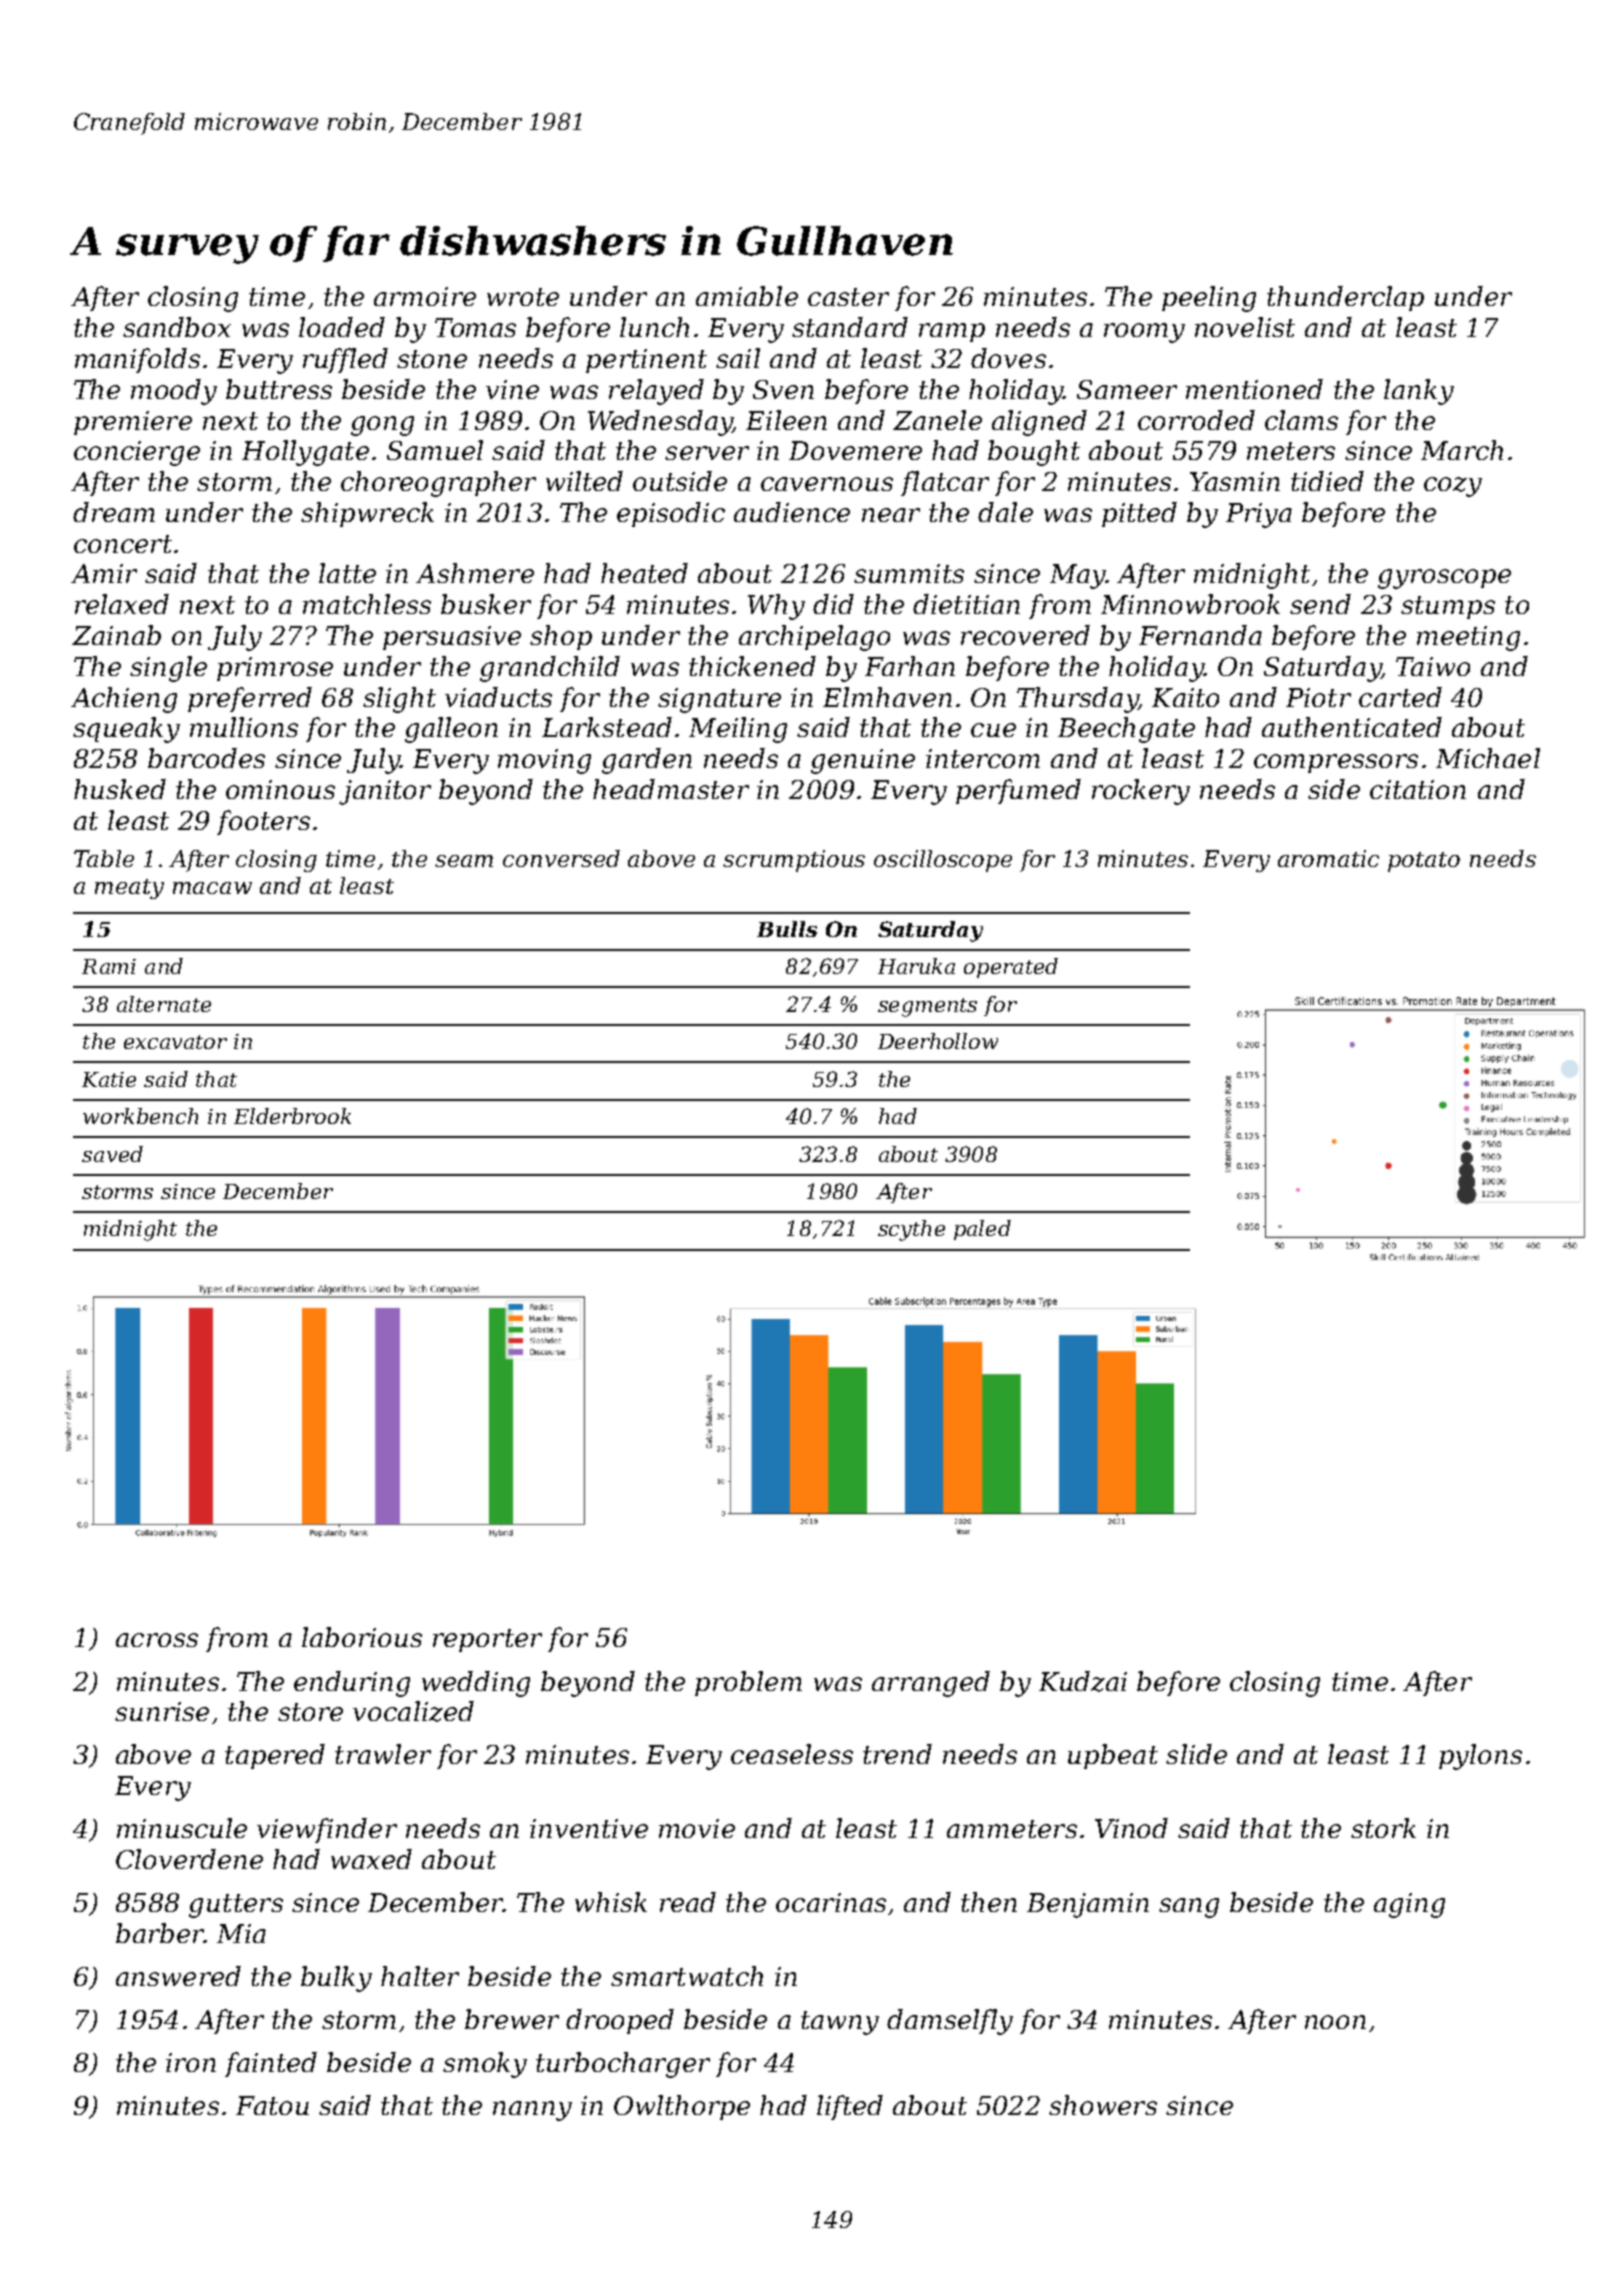 Image resolution: width=1620 pixels, height=2292 pixels. I want to click on loaded, so click(342, 327).
